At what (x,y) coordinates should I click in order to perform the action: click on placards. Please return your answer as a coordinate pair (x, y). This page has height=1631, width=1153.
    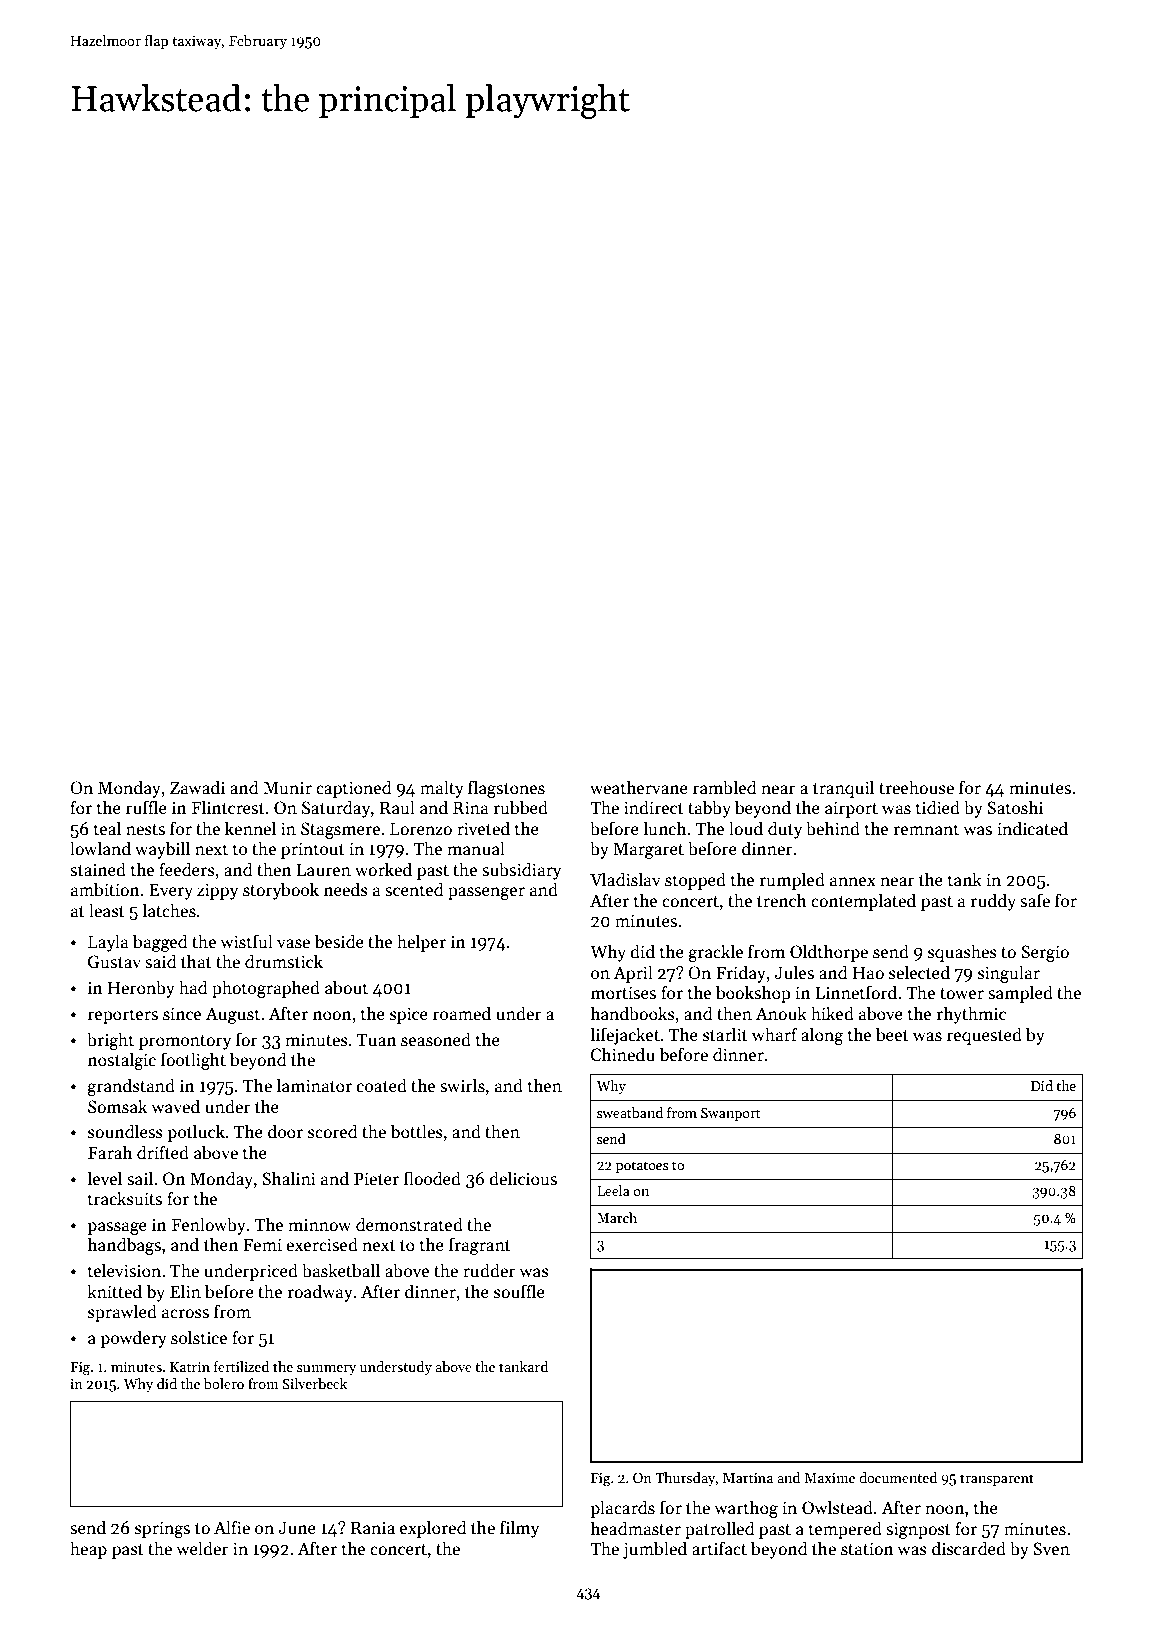
    Looking at the image, I should click on (622, 1509).
